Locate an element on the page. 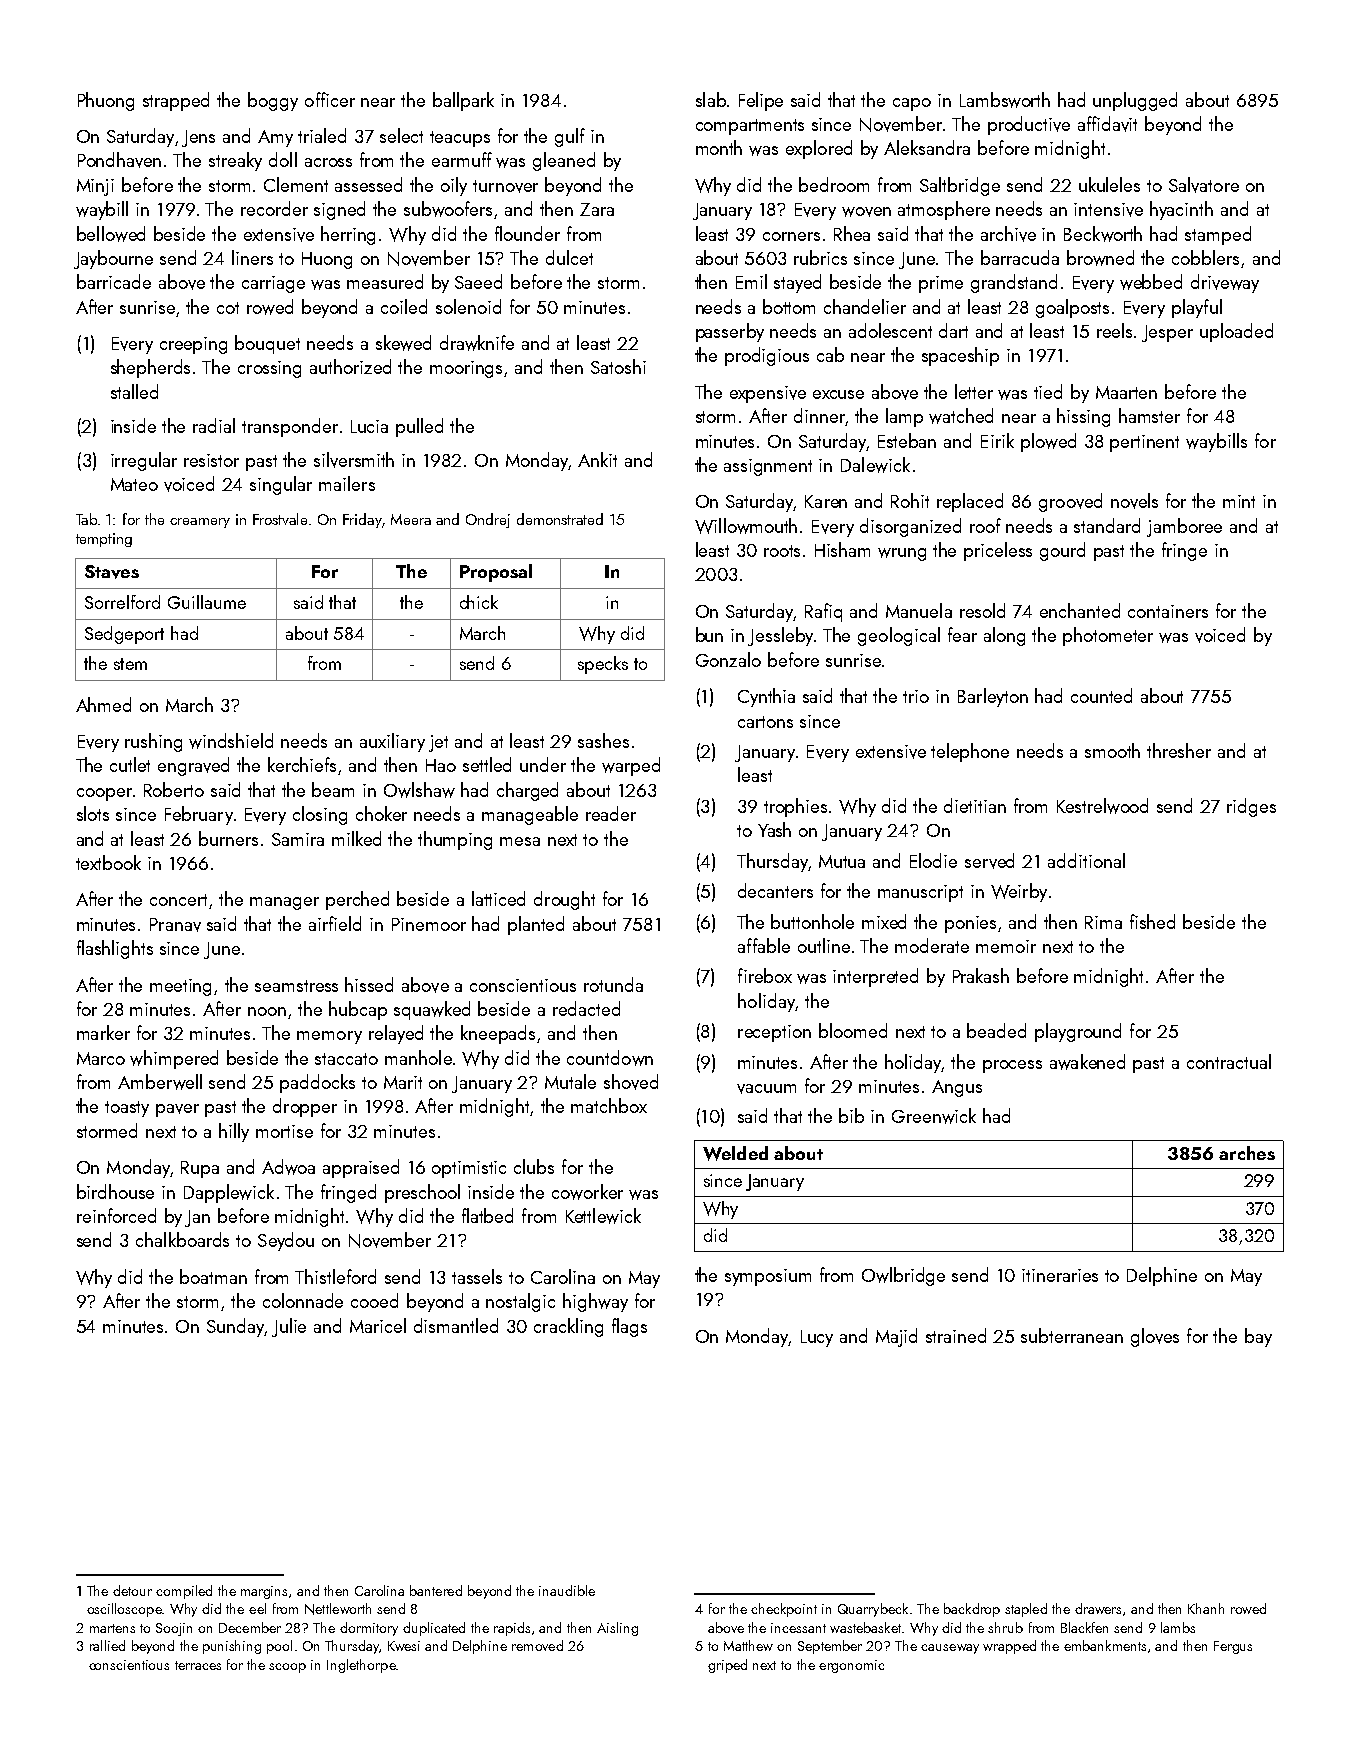 Image resolution: width=1359 pixels, height=1759 pixels. strapped is located at coordinates (176, 101).
